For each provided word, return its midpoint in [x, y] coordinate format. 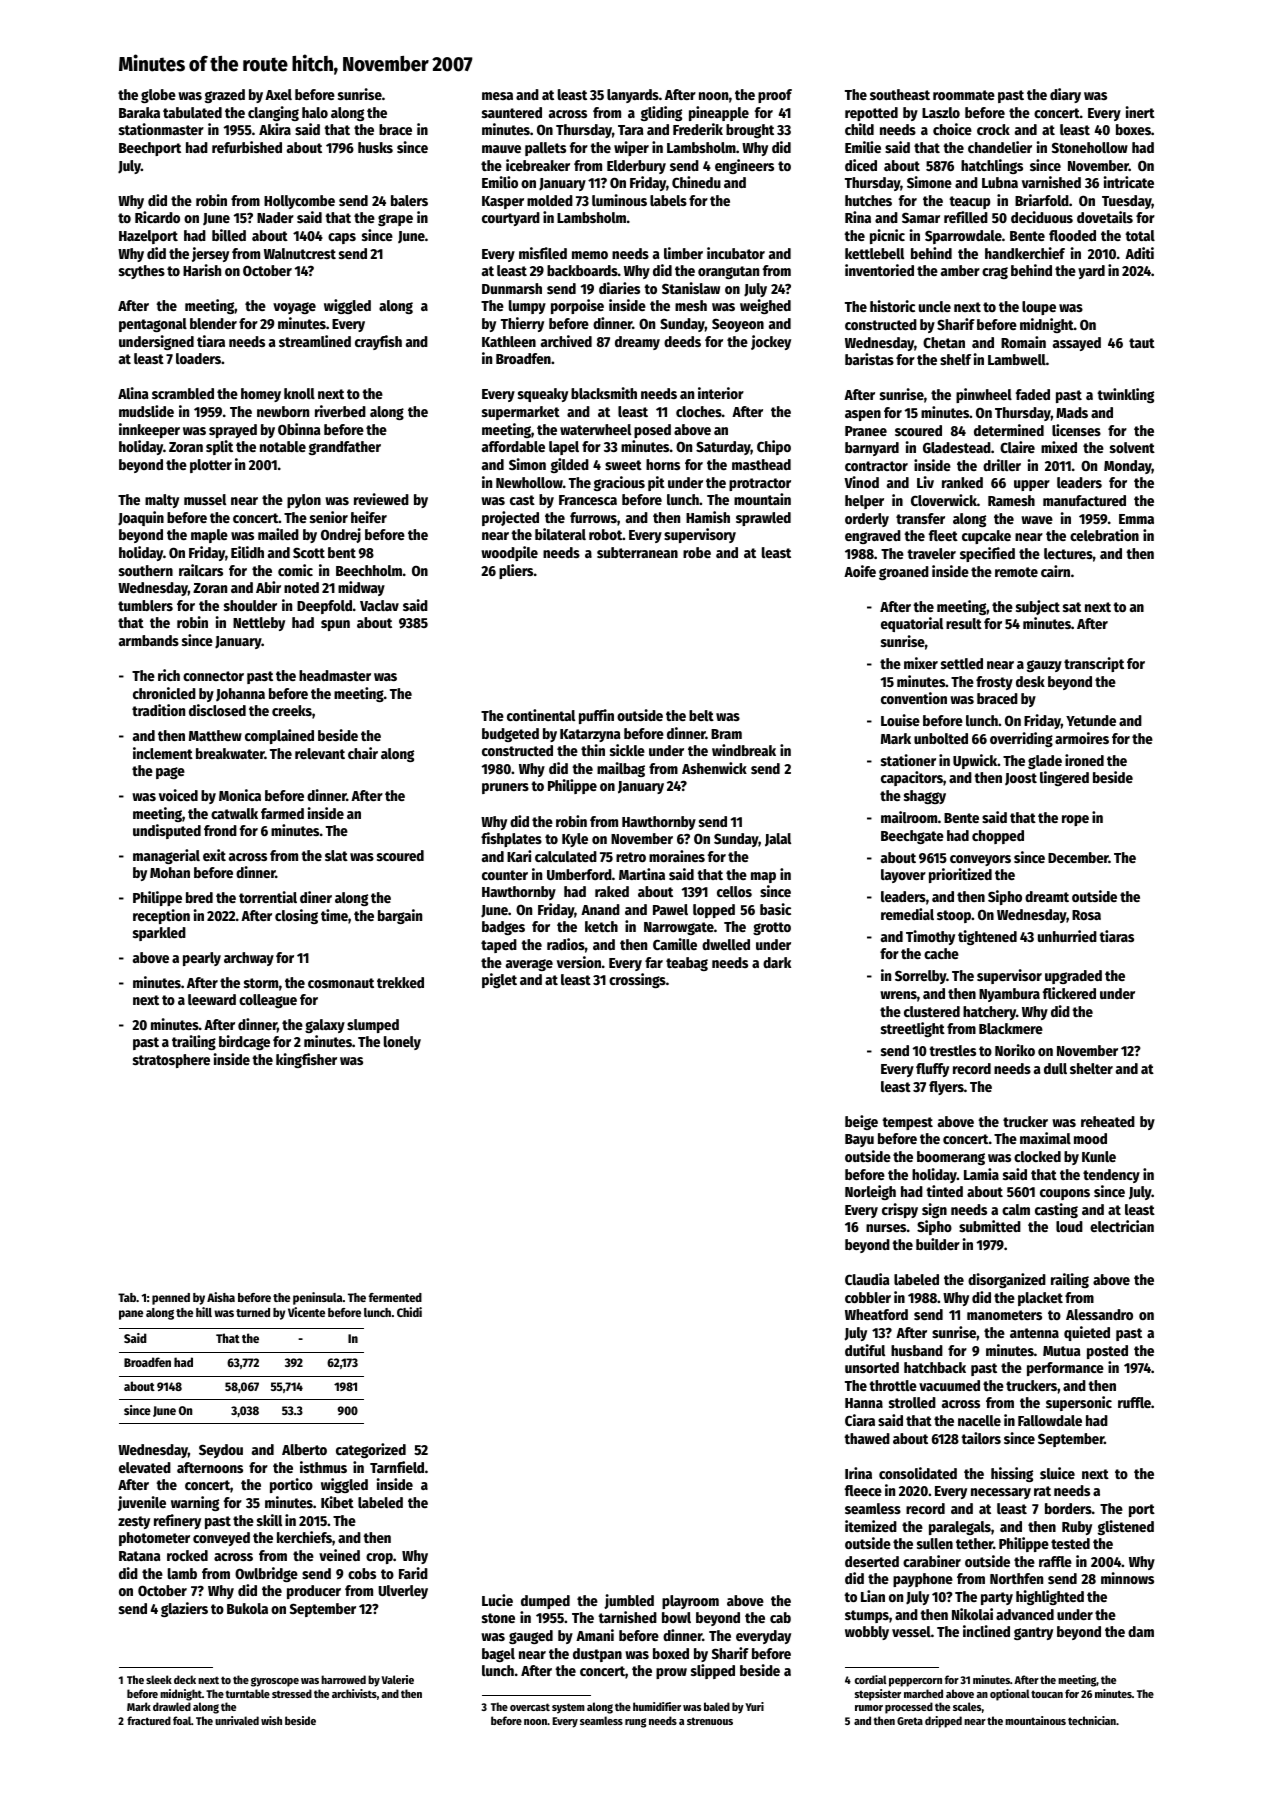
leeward [212, 999]
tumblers [145, 605]
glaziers [184, 1609]
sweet [623, 465]
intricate [1129, 182]
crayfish [378, 342]
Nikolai [972, 1614]
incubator [736, 253]
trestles [952, 1050]
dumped [545, 1602]
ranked [962, 482]
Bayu [859, 1140]
